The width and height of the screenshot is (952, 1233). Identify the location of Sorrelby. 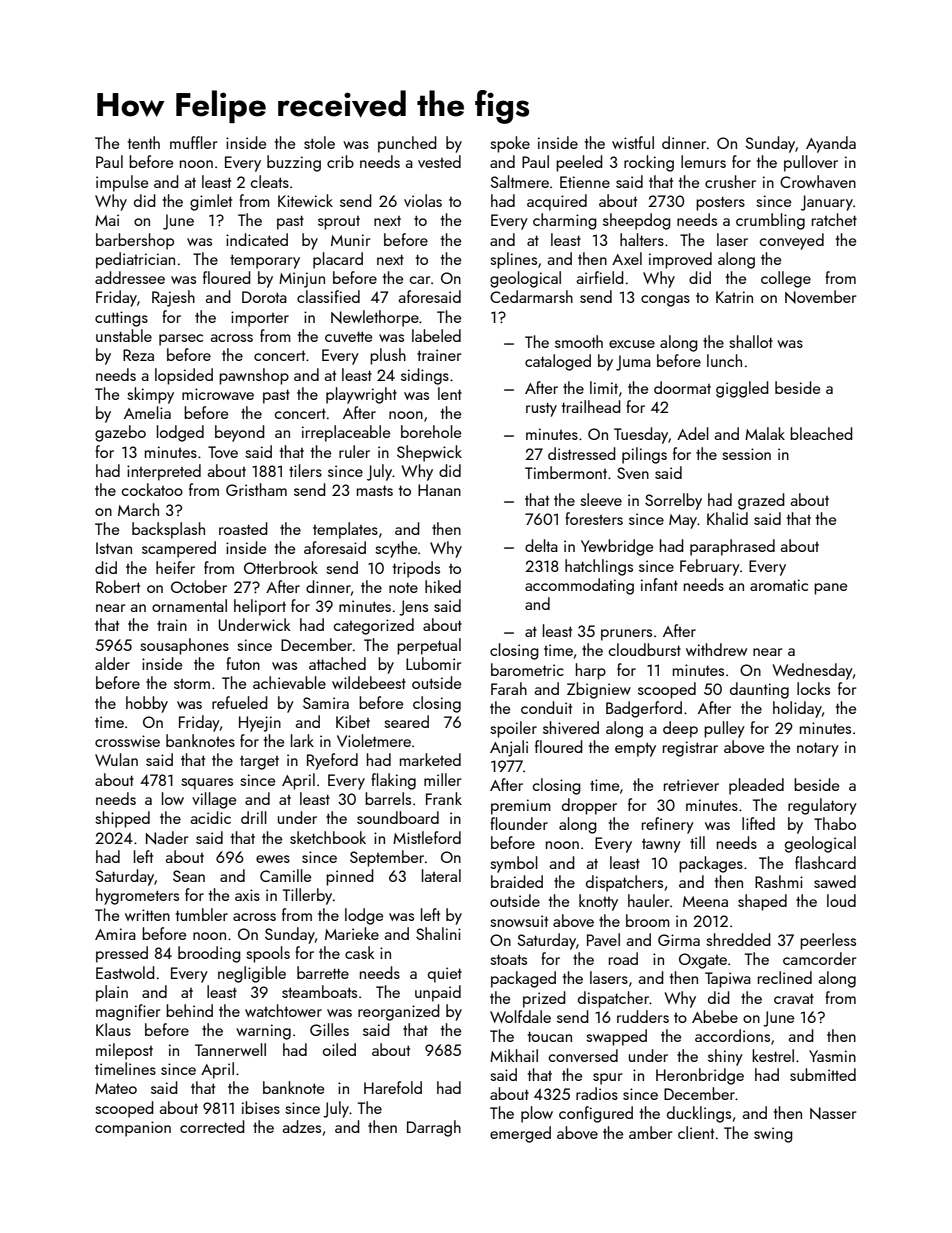
(673, 501).
